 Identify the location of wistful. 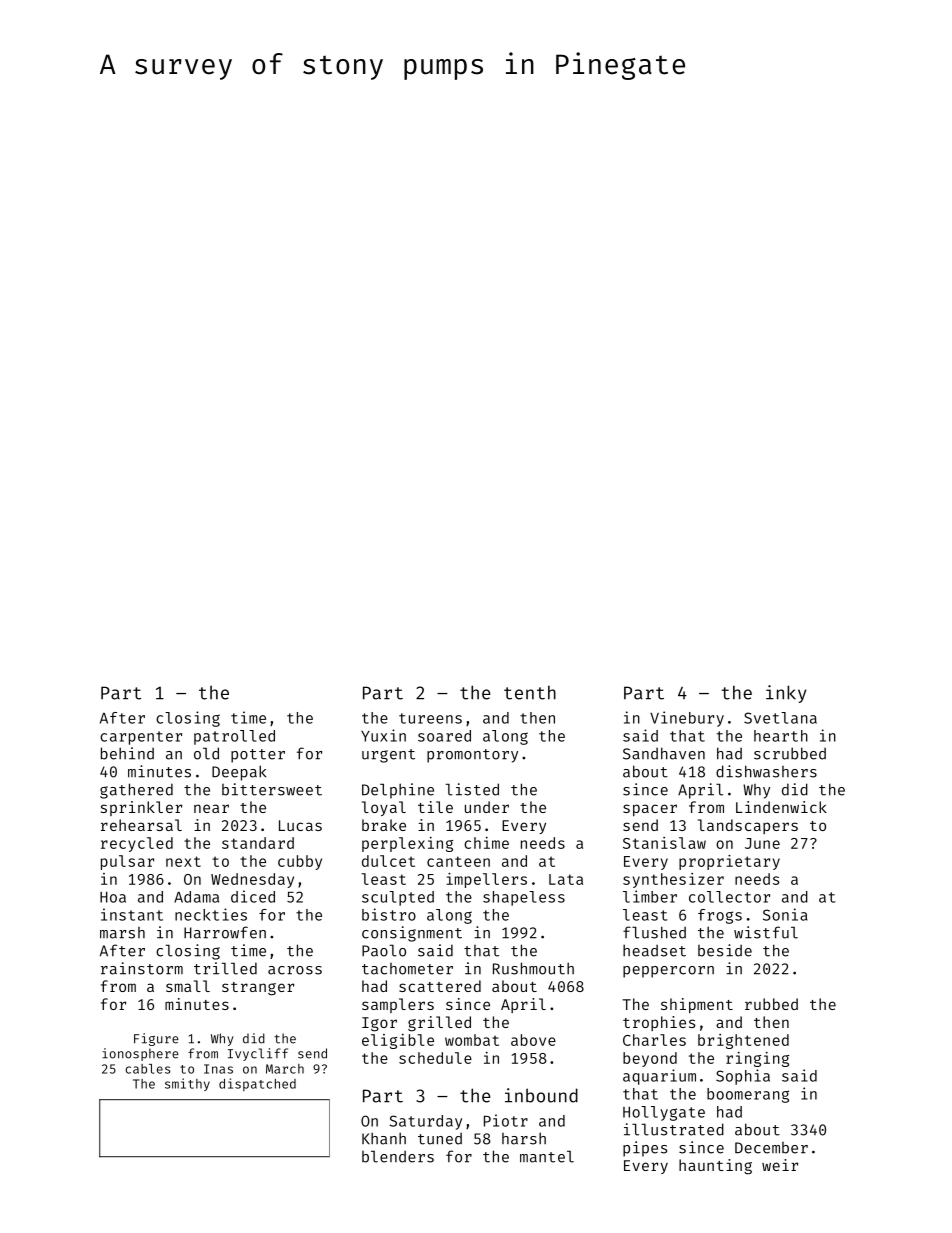
(766, 932).
